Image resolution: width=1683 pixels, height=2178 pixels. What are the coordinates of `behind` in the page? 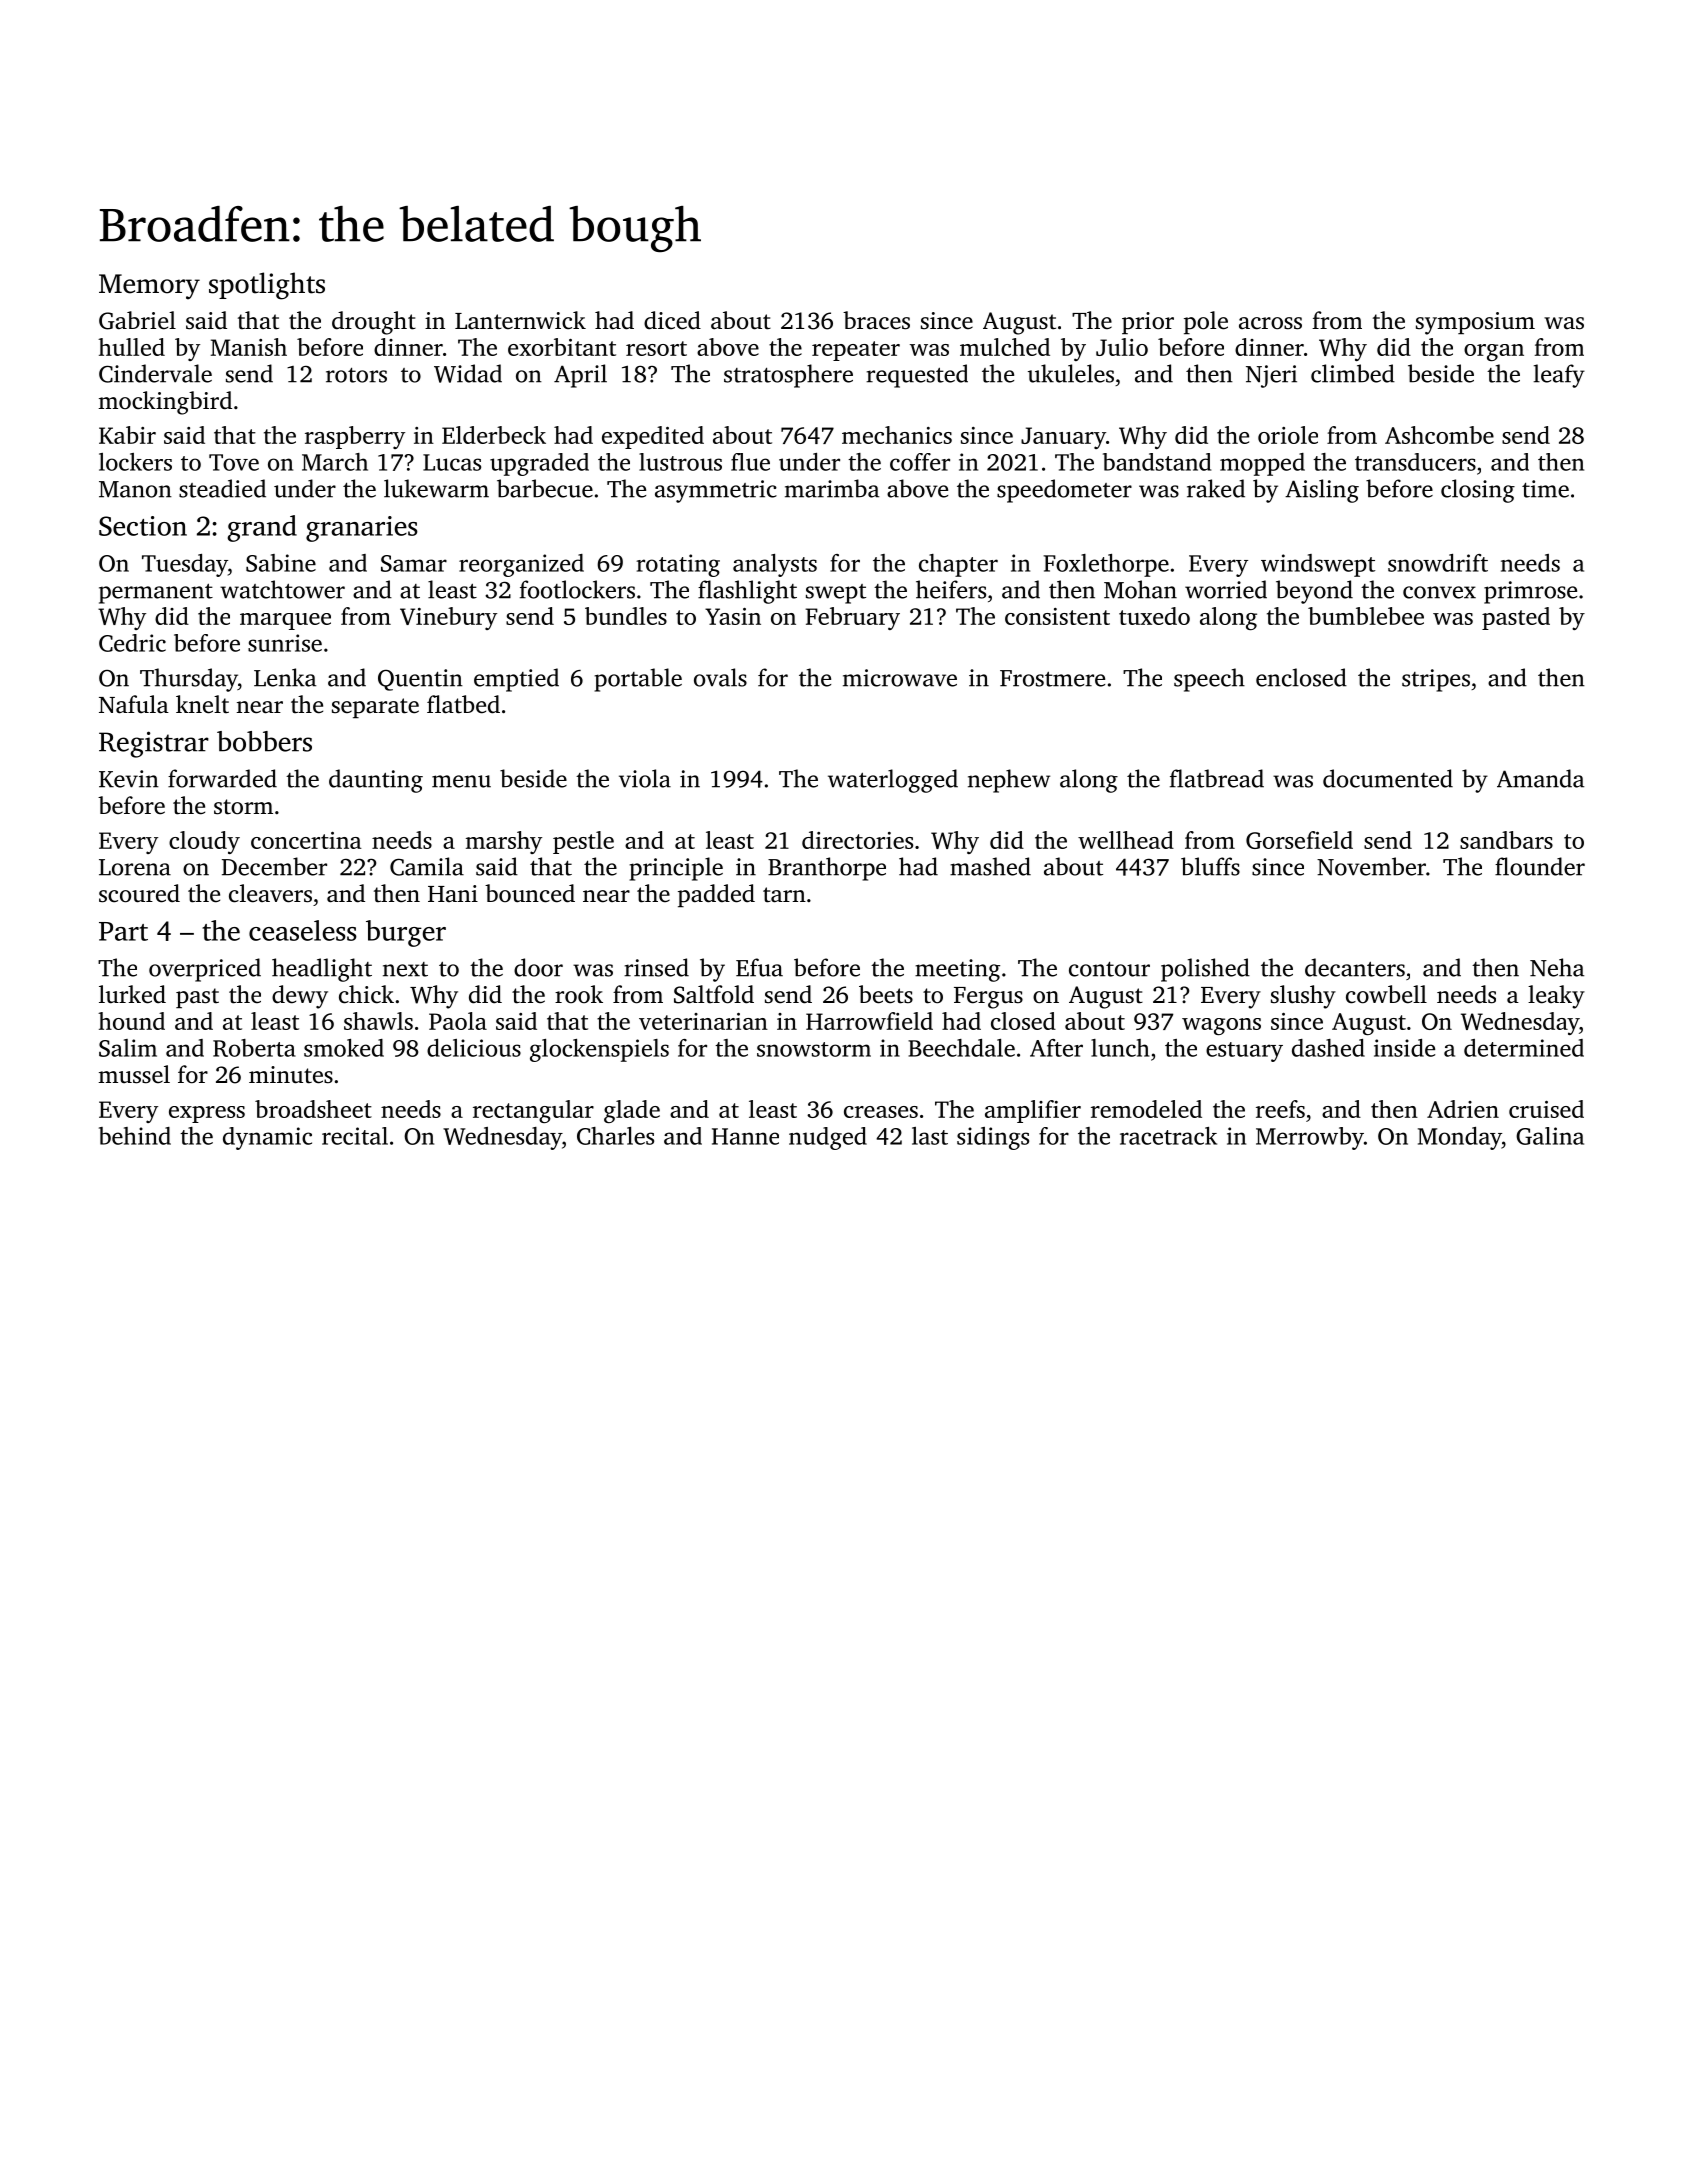 It's located at (135, 1136).
